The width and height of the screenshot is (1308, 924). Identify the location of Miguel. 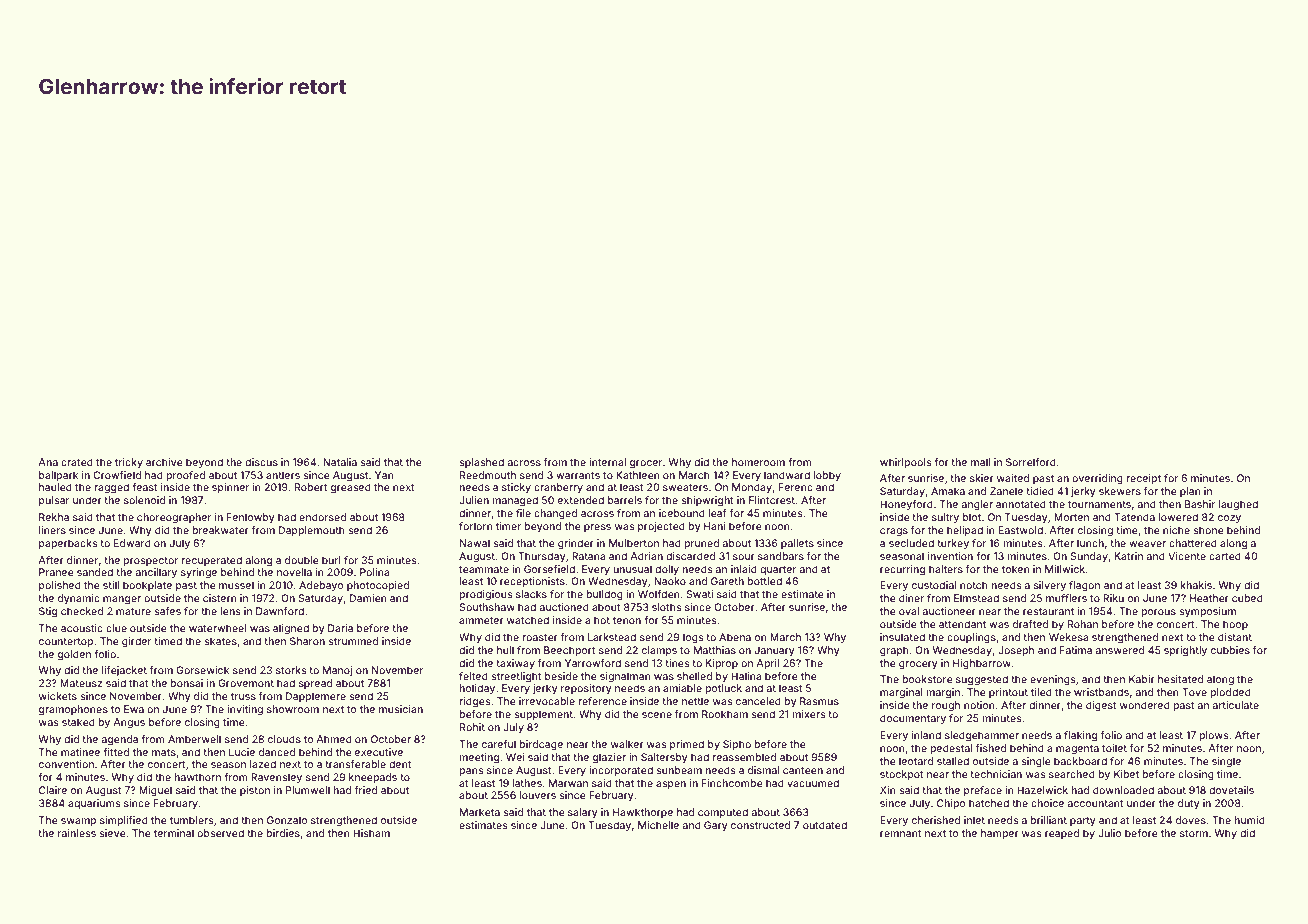
(155, 791).
